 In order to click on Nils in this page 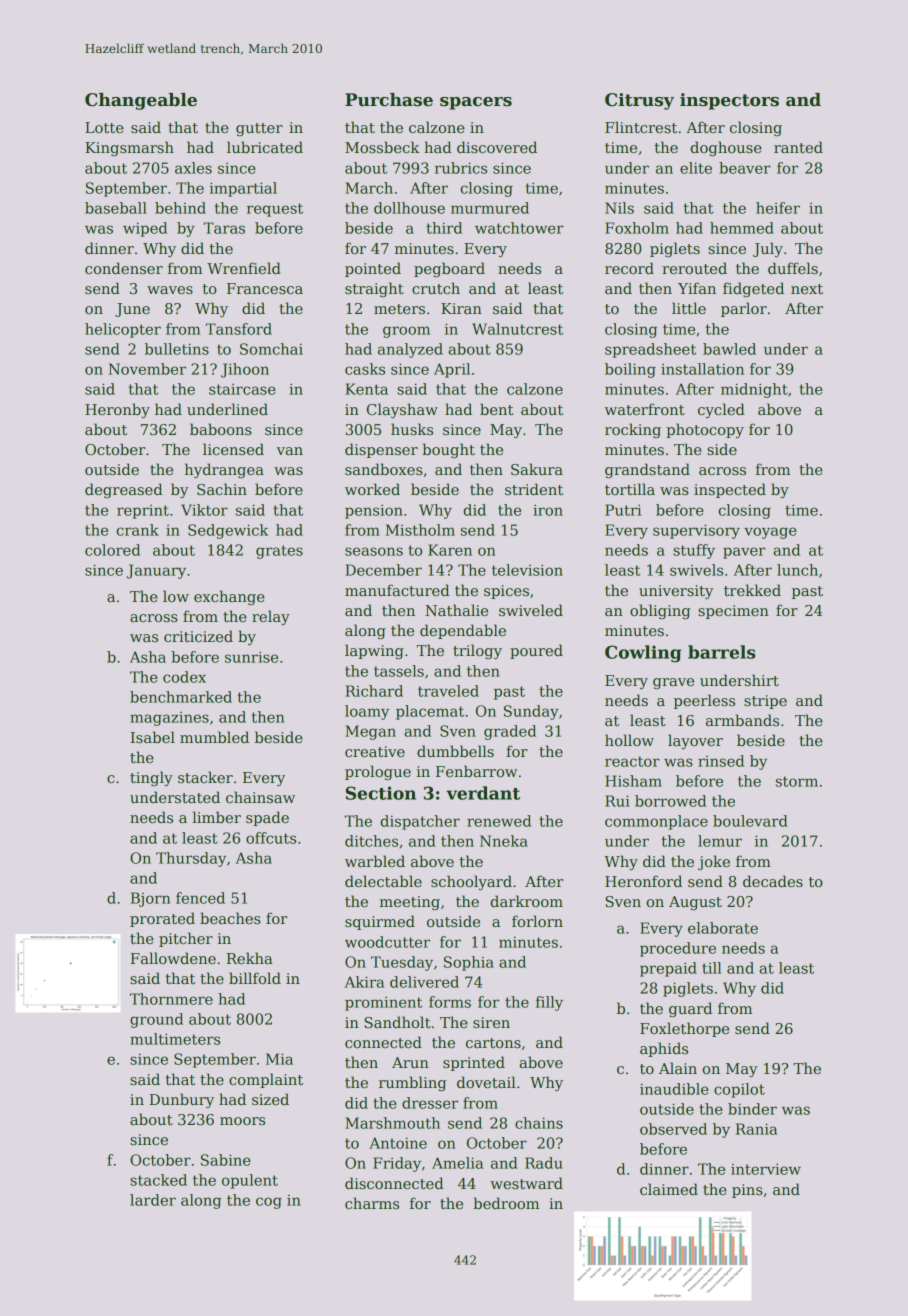, I will do `click(619, 208)`.
